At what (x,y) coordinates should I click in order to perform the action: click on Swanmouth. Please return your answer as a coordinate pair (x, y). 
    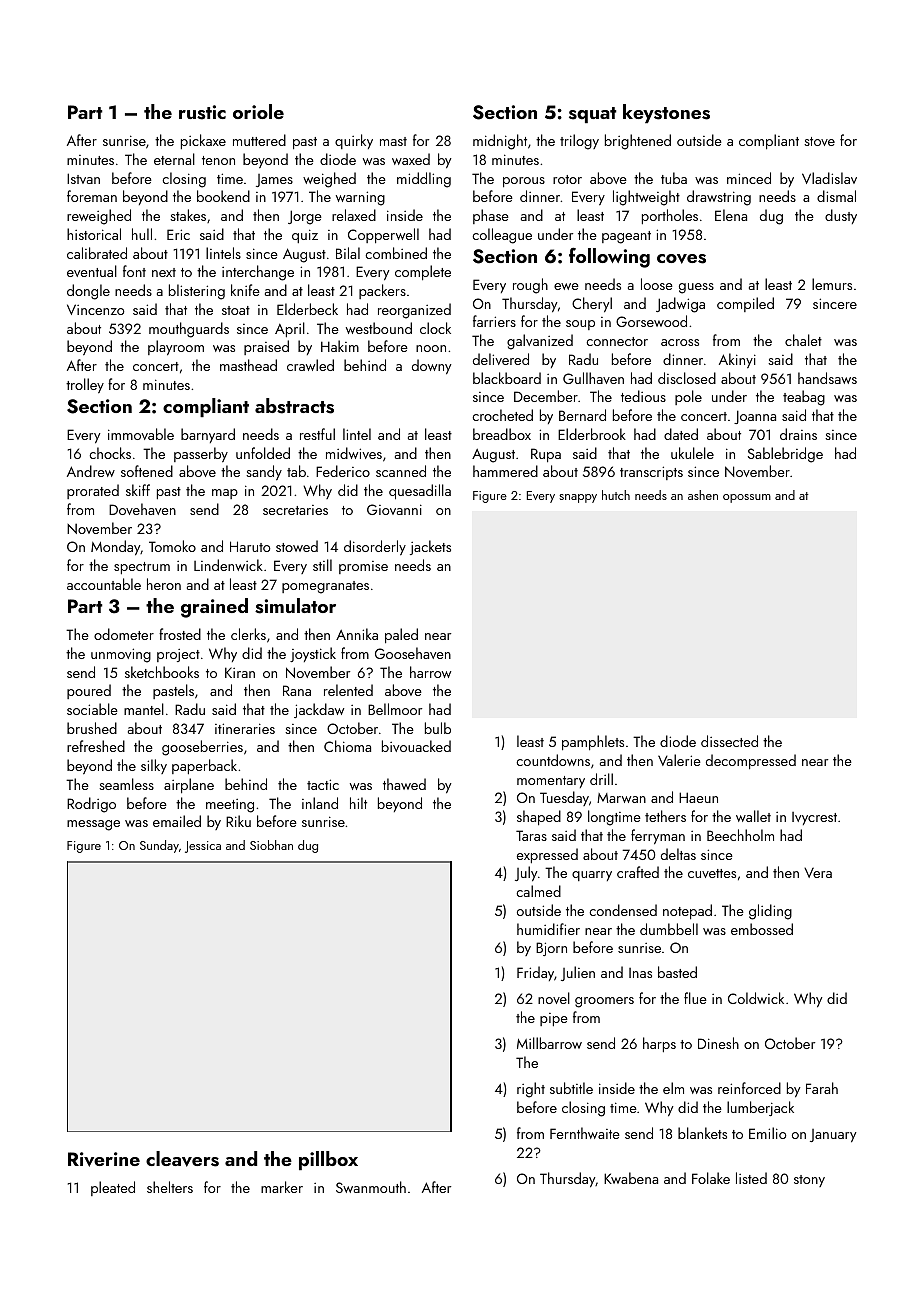
    Looking at the image, I should click on (371, 1187).
